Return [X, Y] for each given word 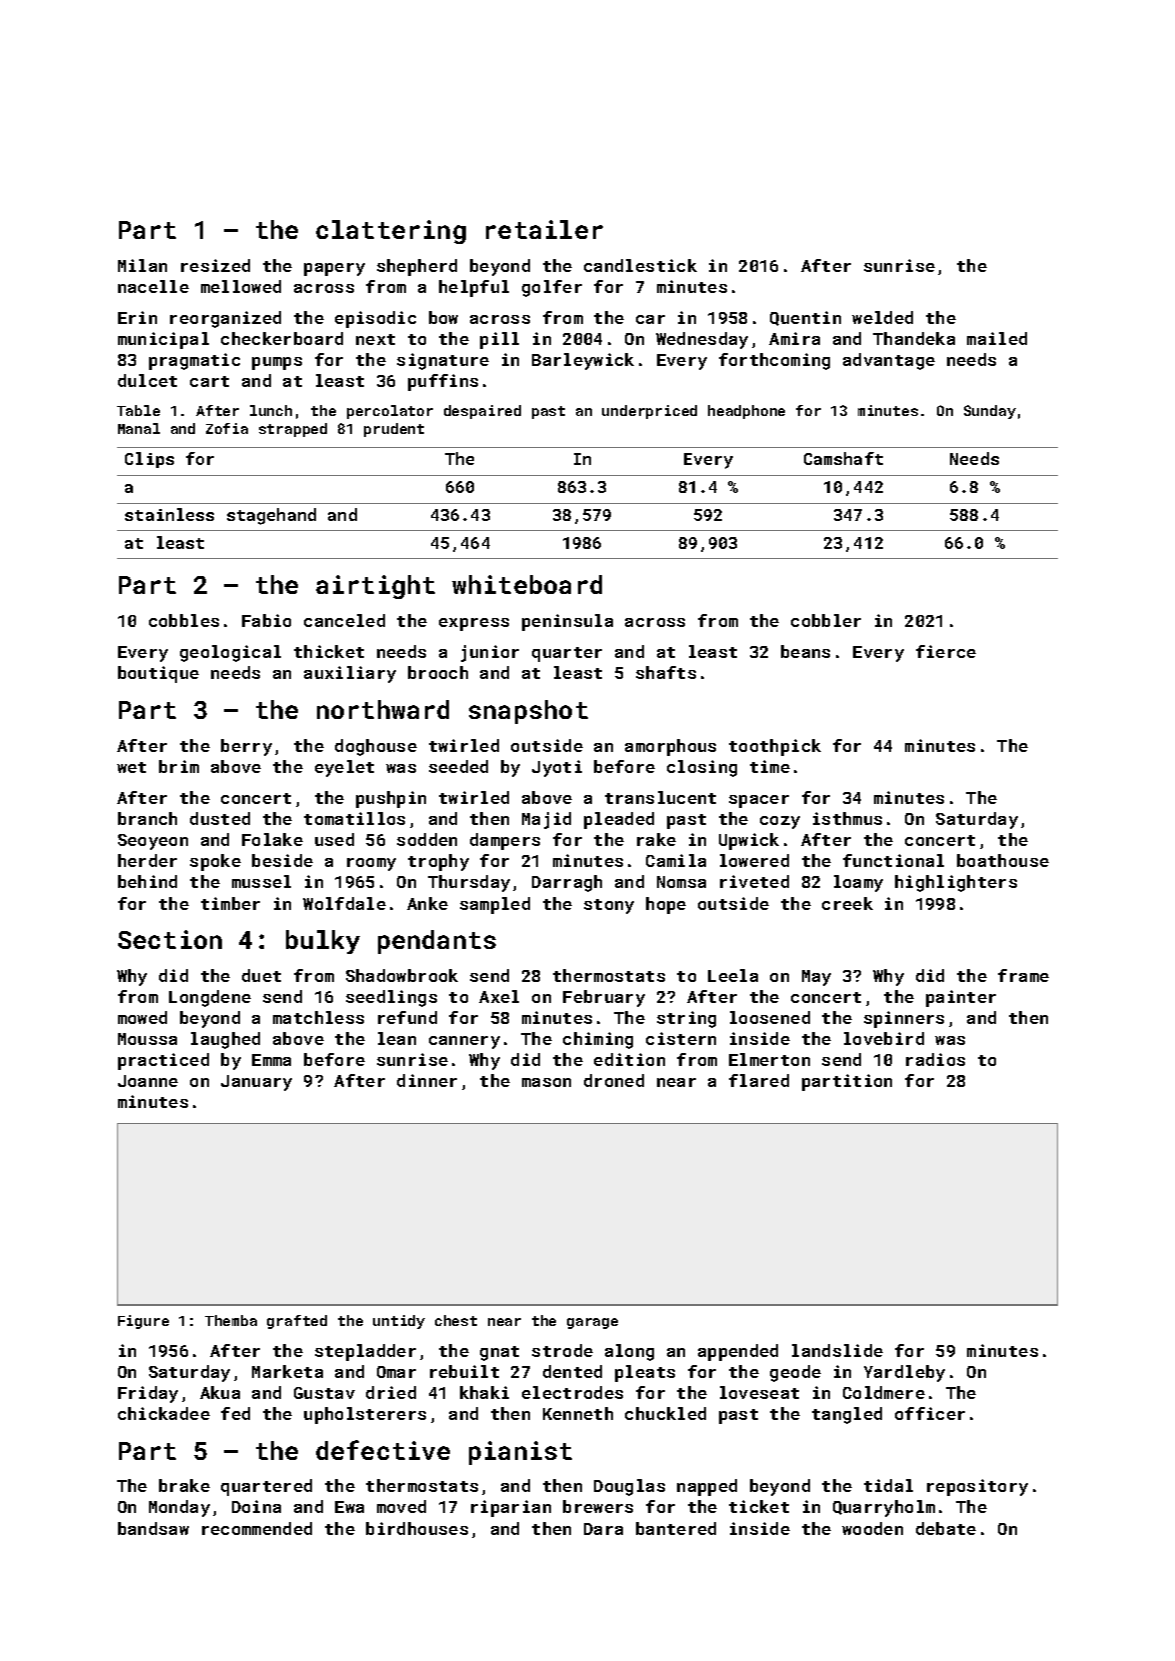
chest [456, 1320]
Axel [499, 996]
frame [1023, 975]
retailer [544, 229]
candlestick [640, 265]
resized [215, 265]
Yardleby [904, 1373]
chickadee [164, 1413]
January [256, 1083]
